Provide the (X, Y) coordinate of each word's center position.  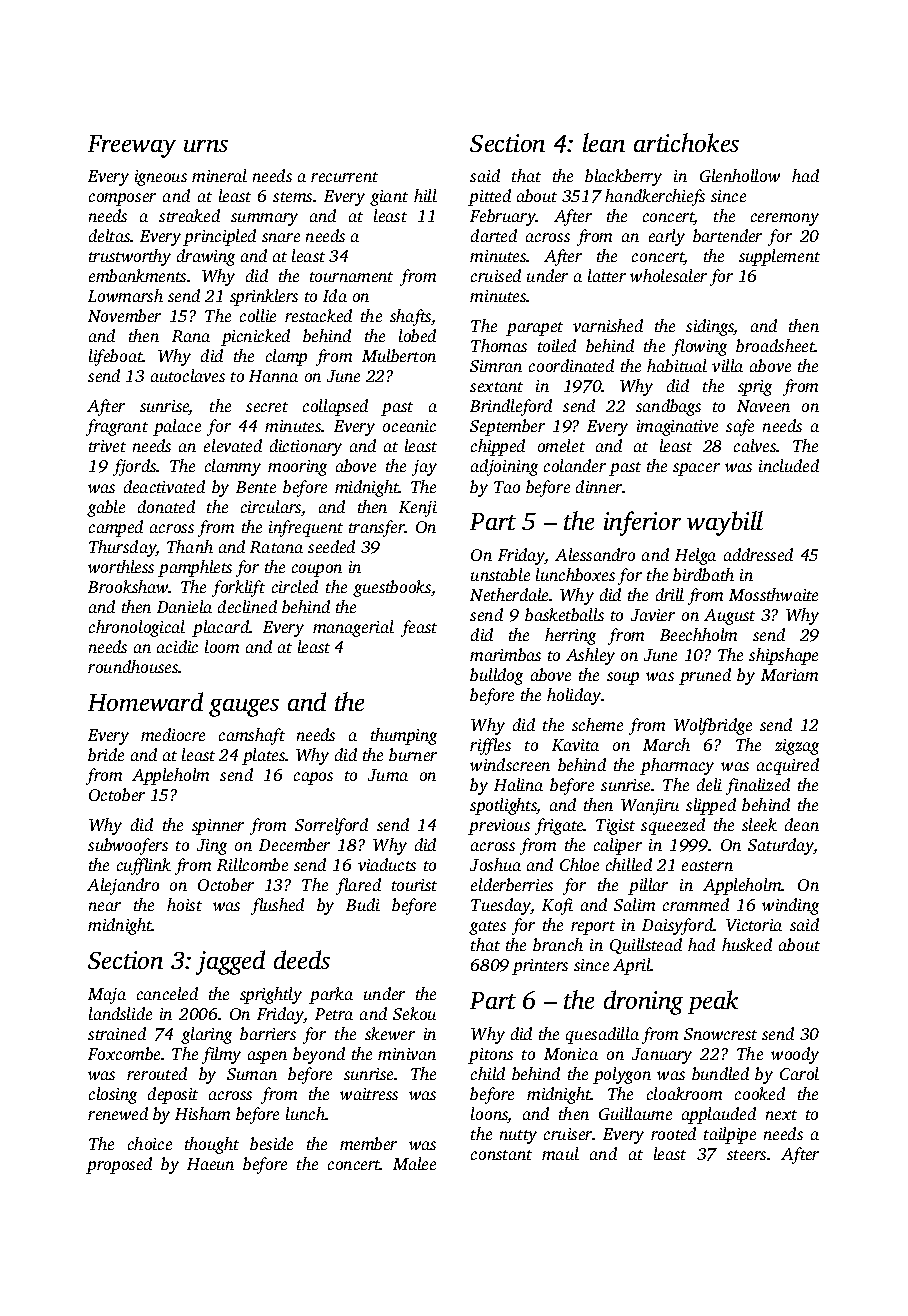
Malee (414, 1163)
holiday (574, 696)
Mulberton (399, 355)
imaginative (677, 428)
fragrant (117, 427)
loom (222, 646)
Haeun (210, 1164)
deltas (110, 235)
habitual (677, 365)
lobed (417, 335)
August (729, 617)
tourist (414, 885)
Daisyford (677, 926)
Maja (107, 996)
